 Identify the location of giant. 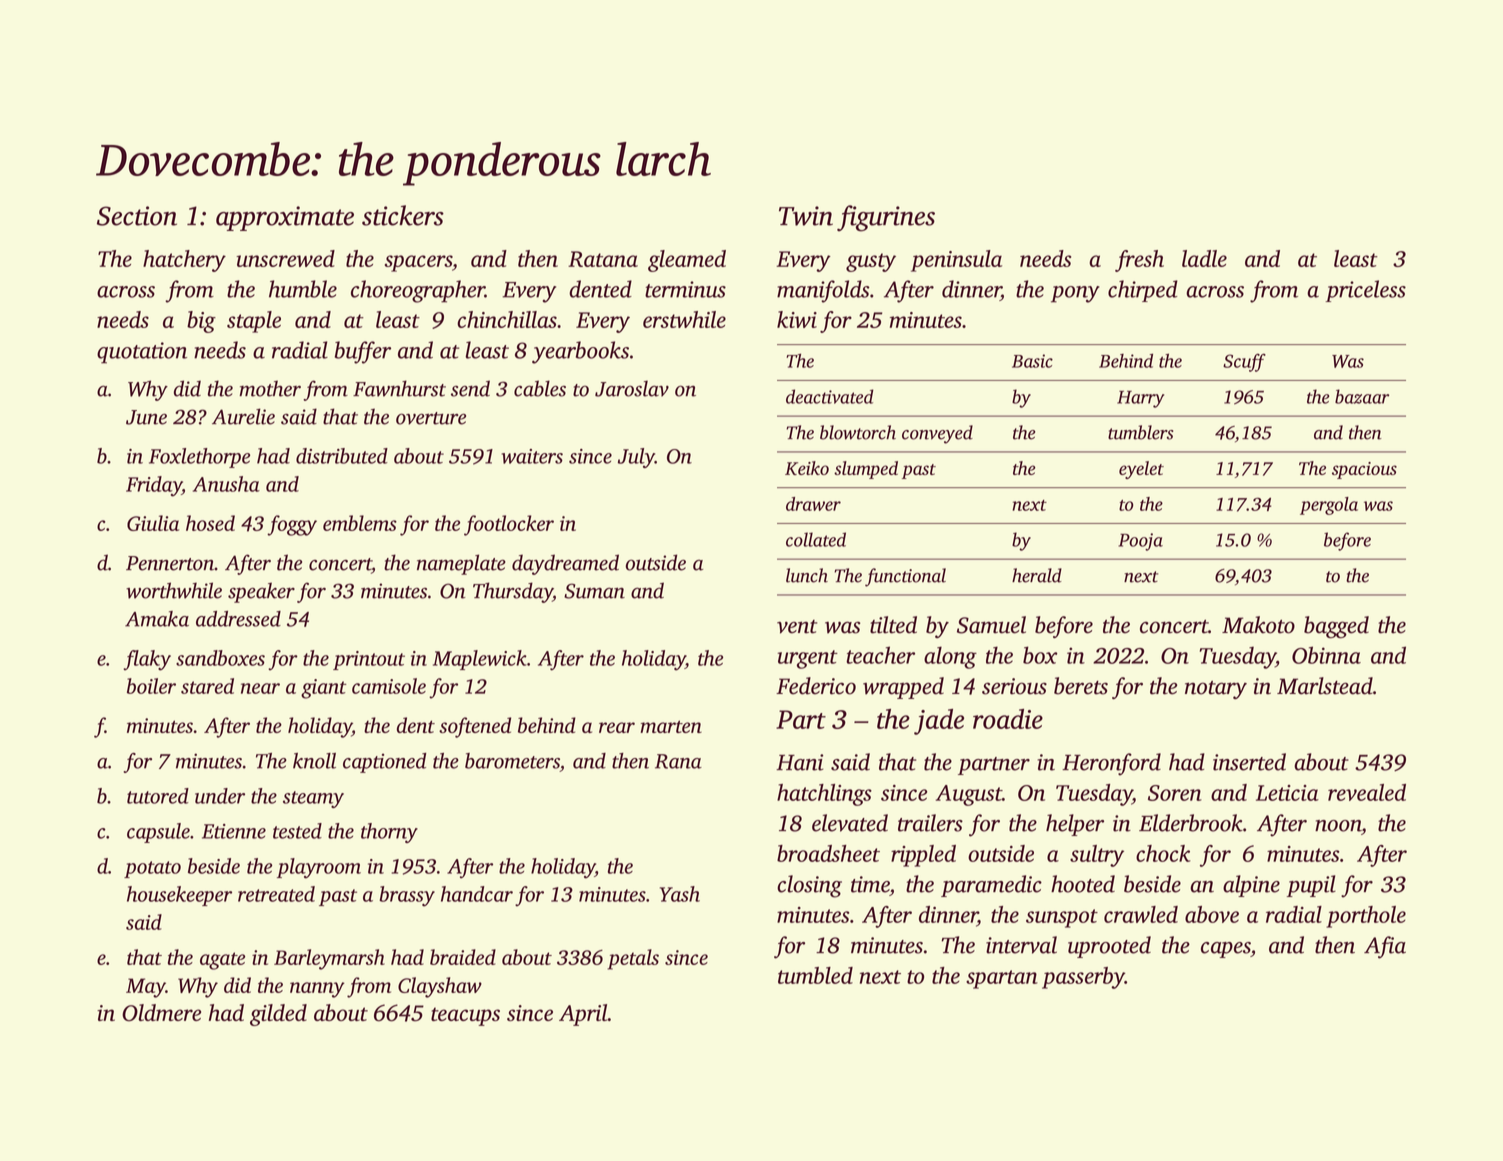
(324, 689).
